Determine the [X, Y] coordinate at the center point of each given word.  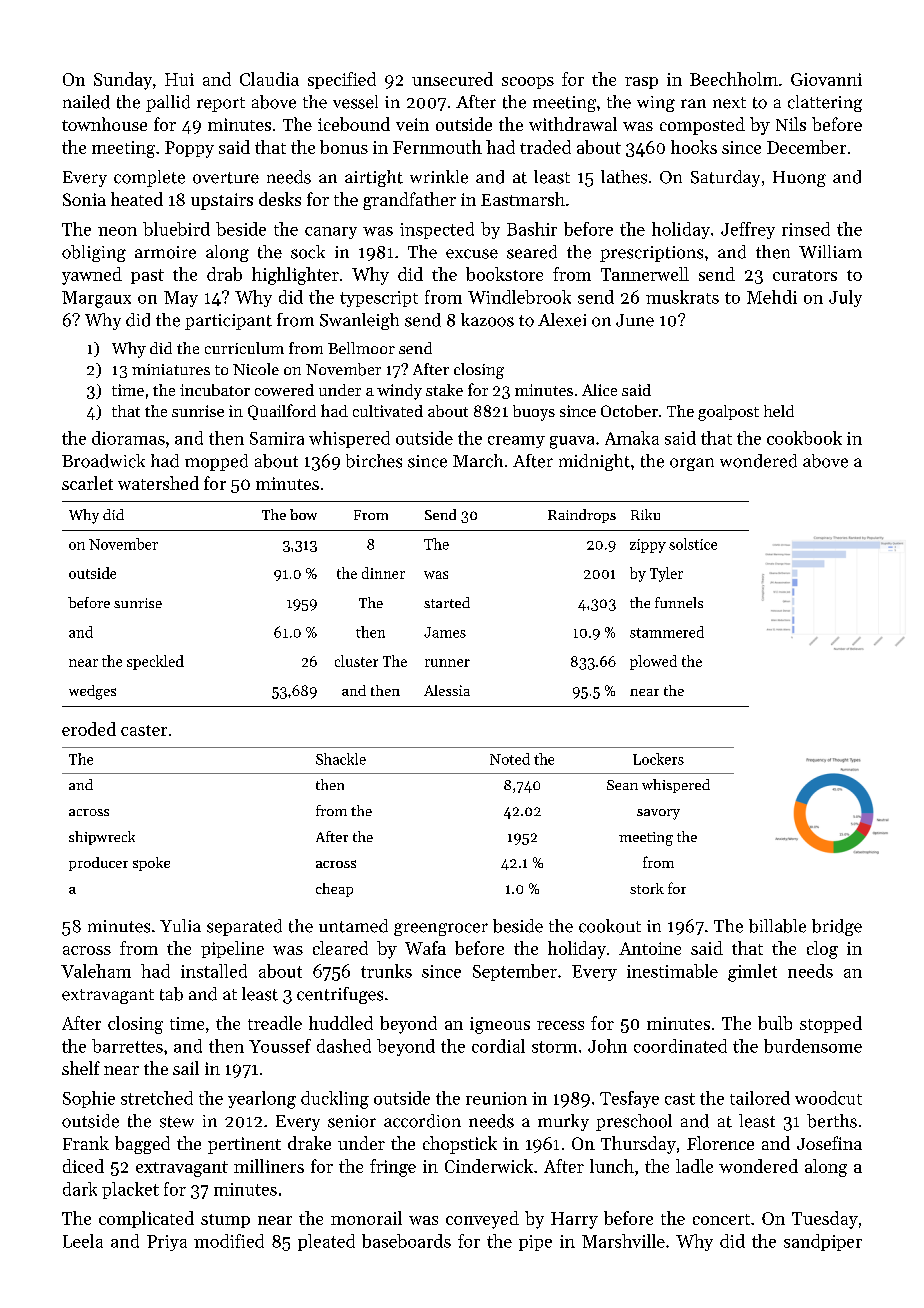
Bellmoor [361, 348]
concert [721, 1219]
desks [280, 199]
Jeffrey [748, 230]
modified [229, 1241]
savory [658, 814]
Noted [510, 759]
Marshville [623, 1241]
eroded [89, 729]
